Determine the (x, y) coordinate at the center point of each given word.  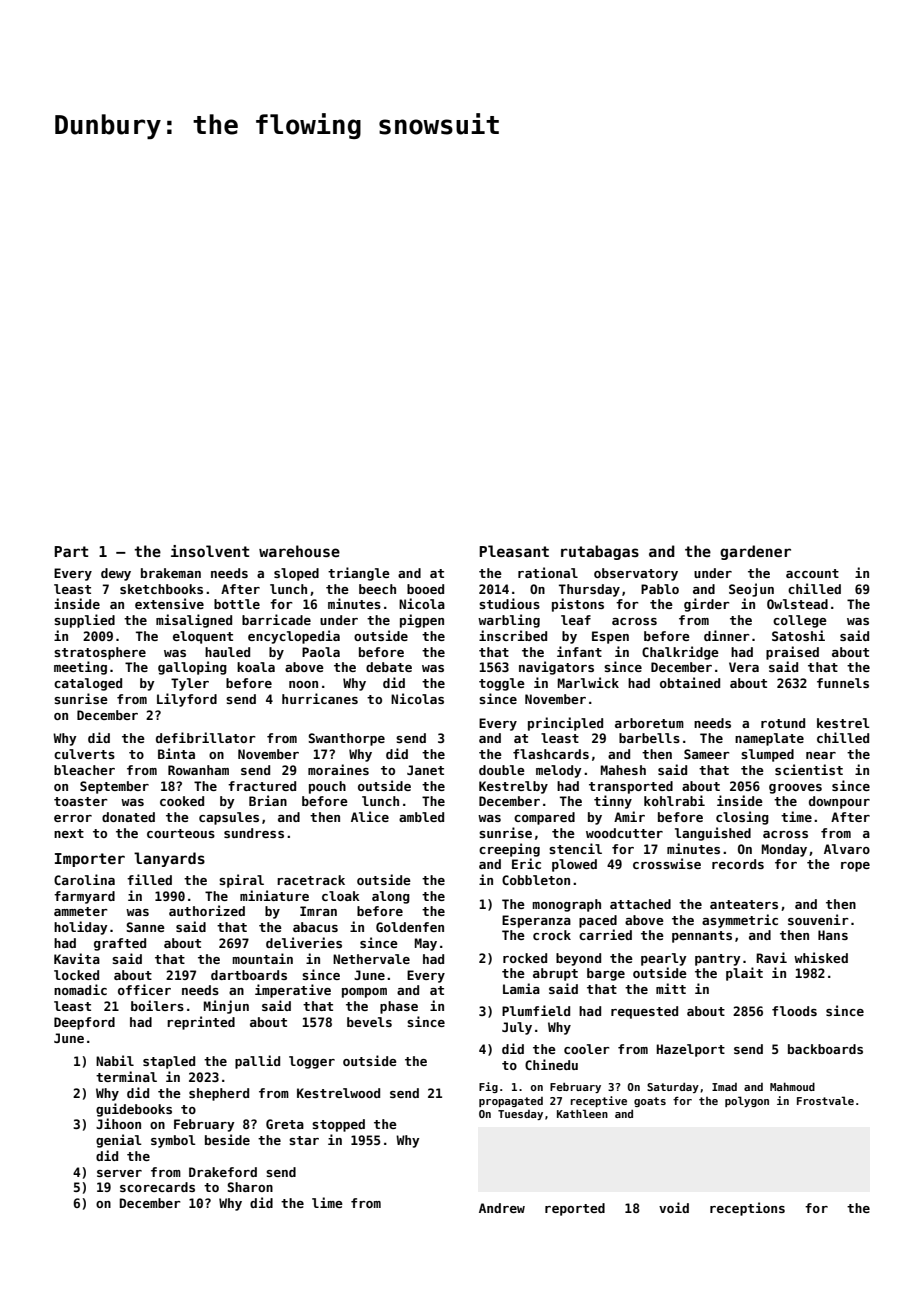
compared (544, 818)
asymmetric (740, 921)
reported (575, 1209)
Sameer (707, 754)
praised (792, 653)
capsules (229, 818)
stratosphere (100, 653)
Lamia (521, 988)
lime (327, 1202)
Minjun (226, 1007)
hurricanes (320, 698)
